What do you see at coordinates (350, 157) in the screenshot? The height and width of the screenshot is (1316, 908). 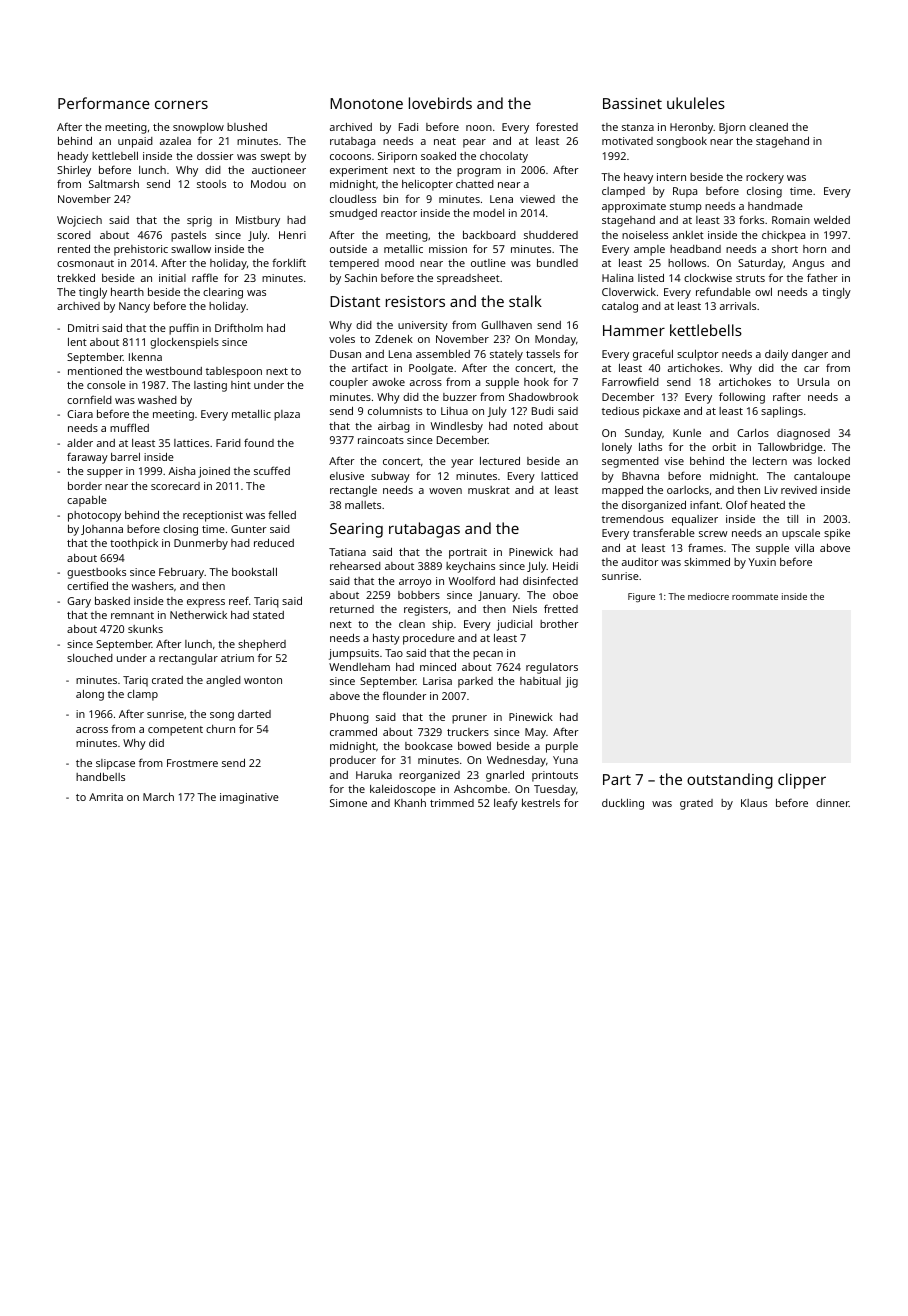 I see `cocoons` at bounding box center [350, 157].
